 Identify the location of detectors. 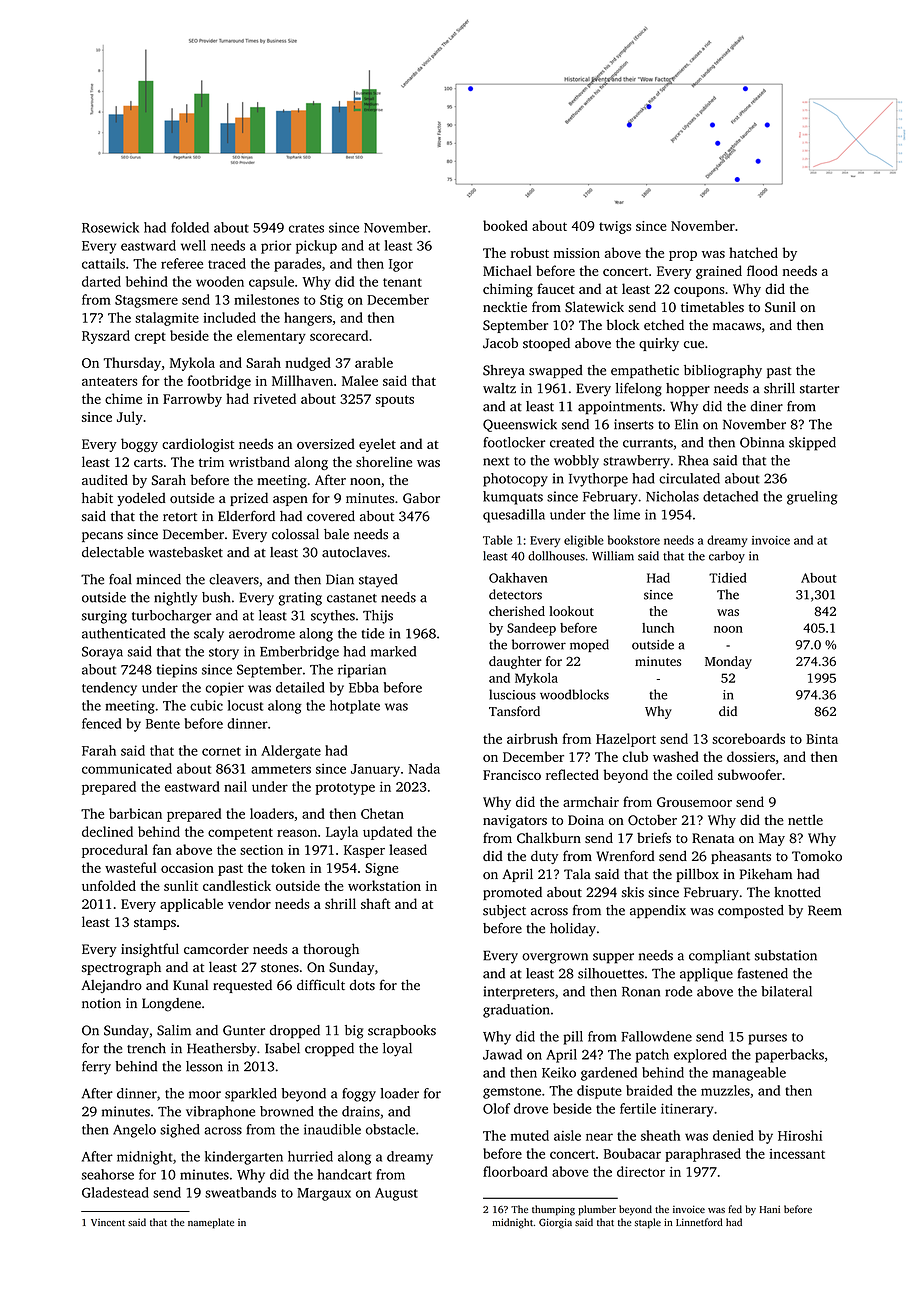
(515, 594).
